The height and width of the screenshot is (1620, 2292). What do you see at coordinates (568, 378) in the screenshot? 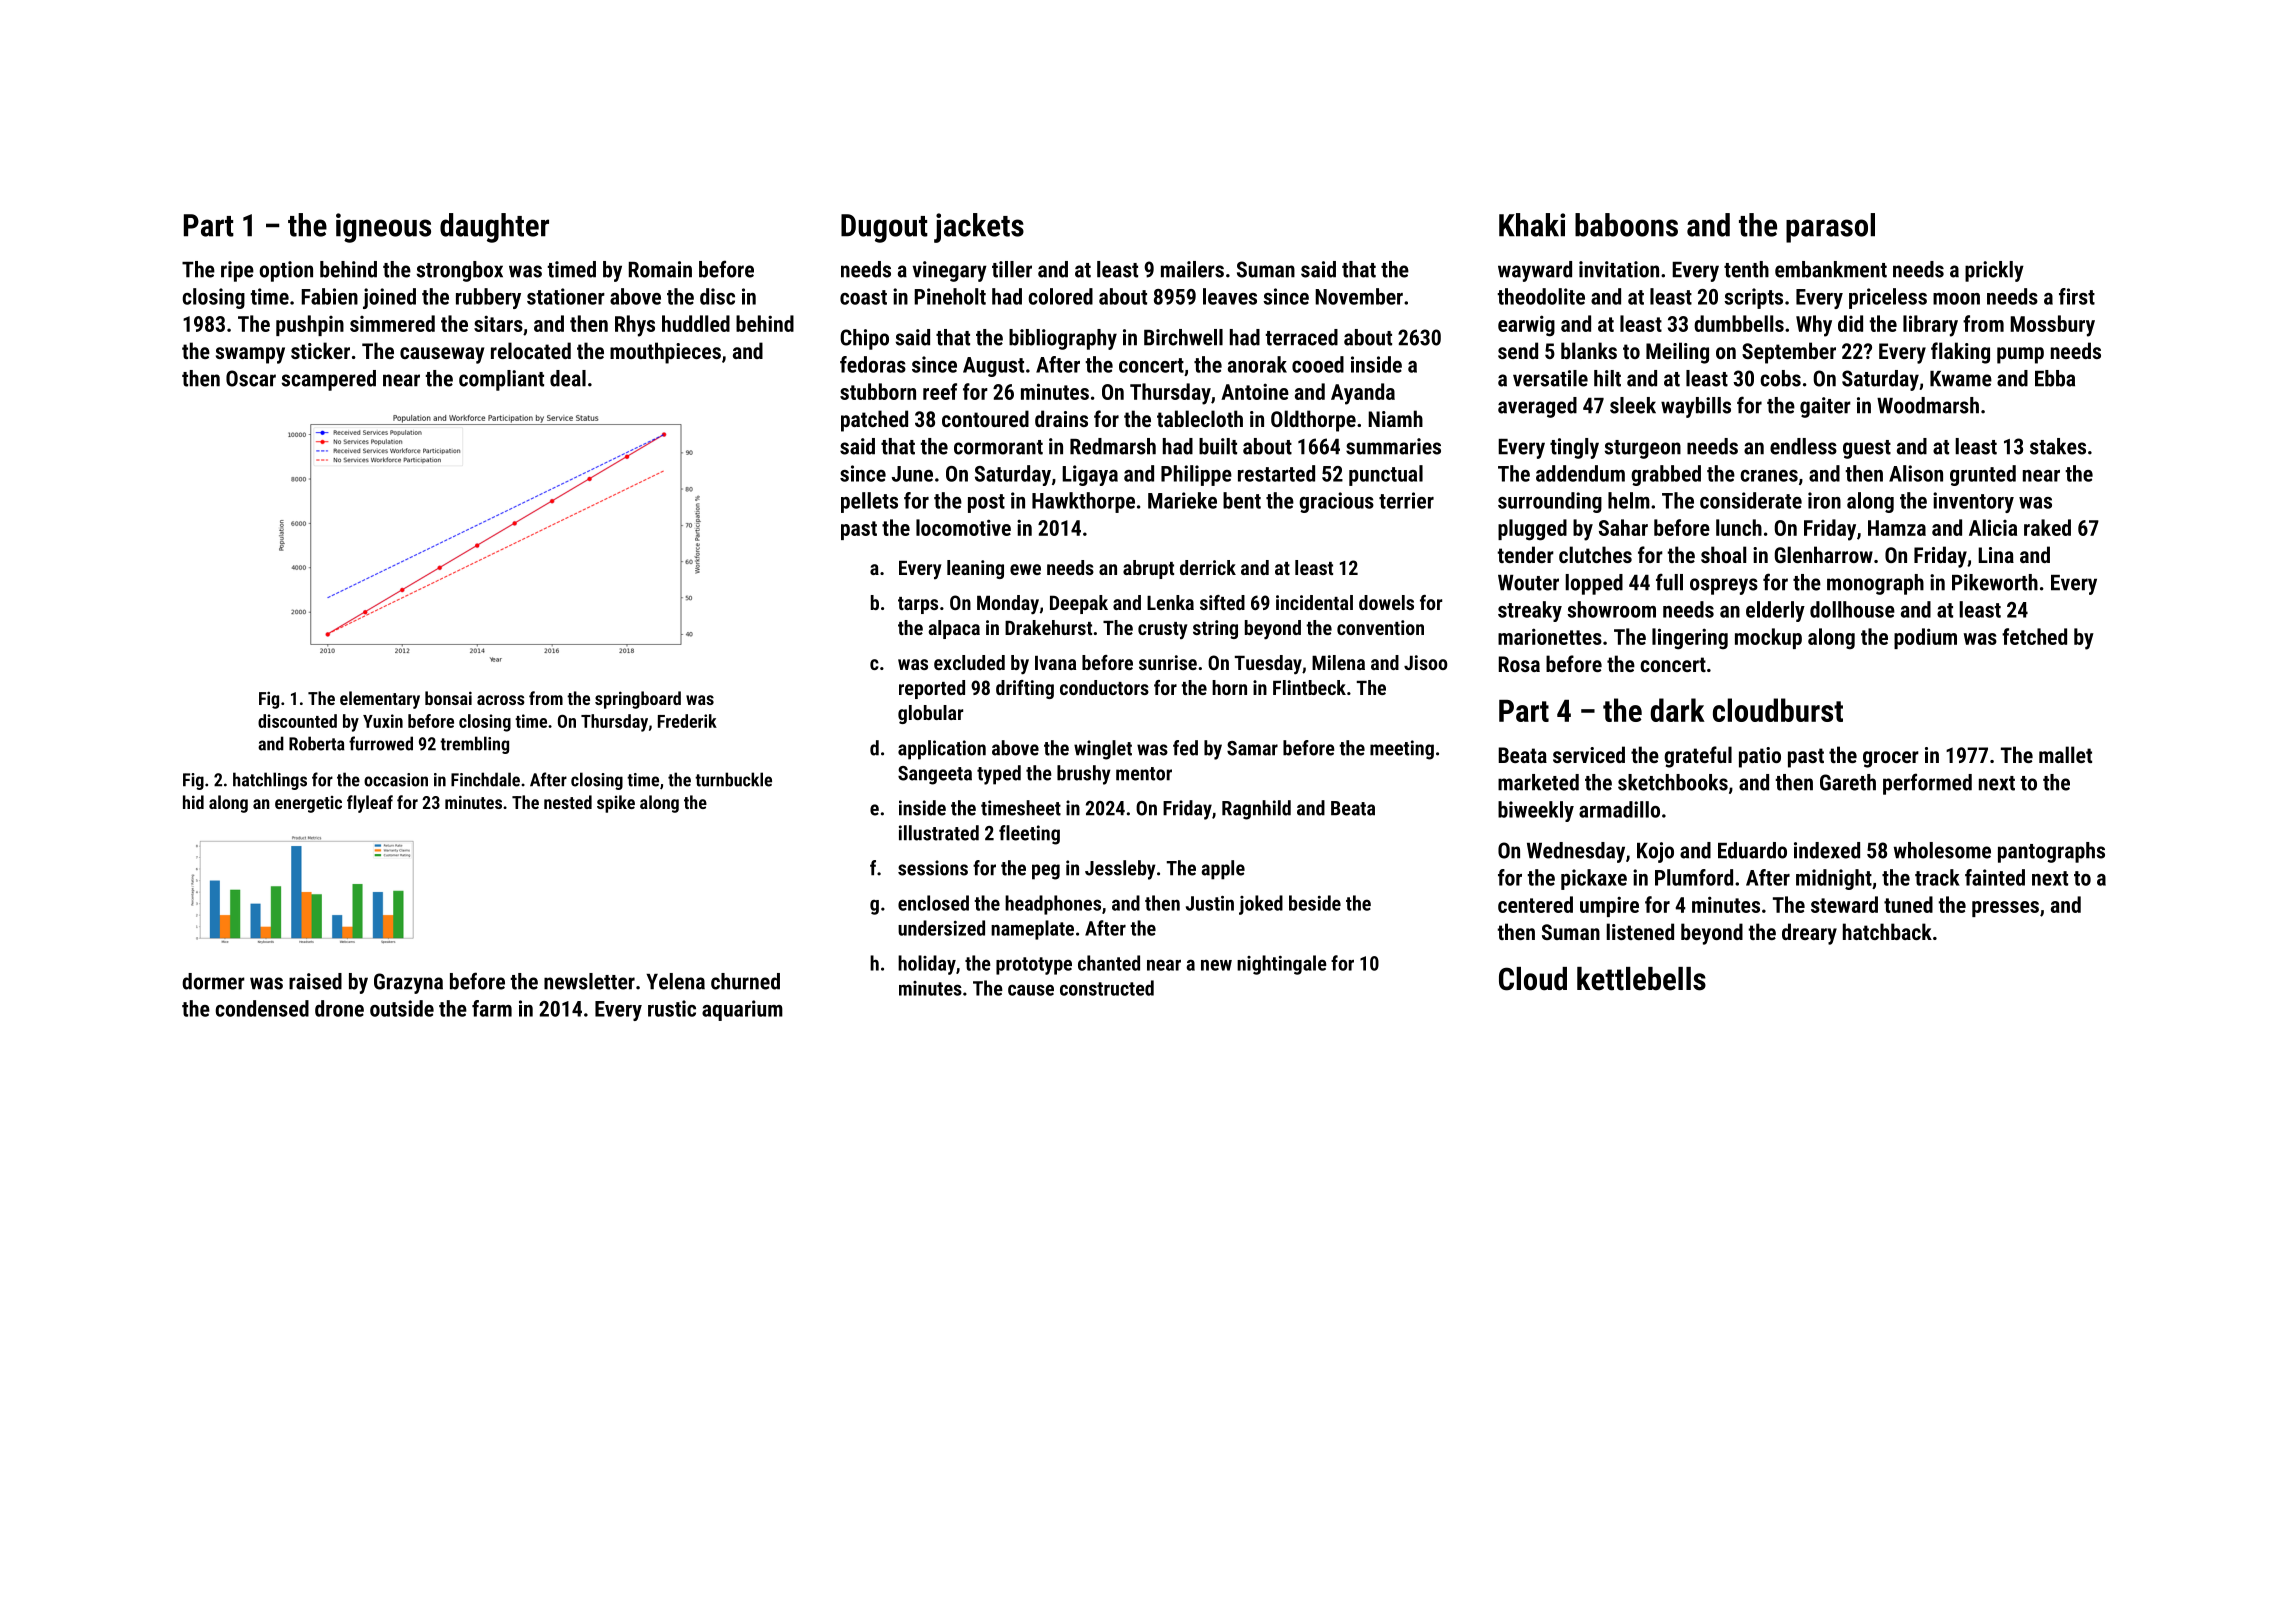
I see `deal` at bounding box center [568, 378].
